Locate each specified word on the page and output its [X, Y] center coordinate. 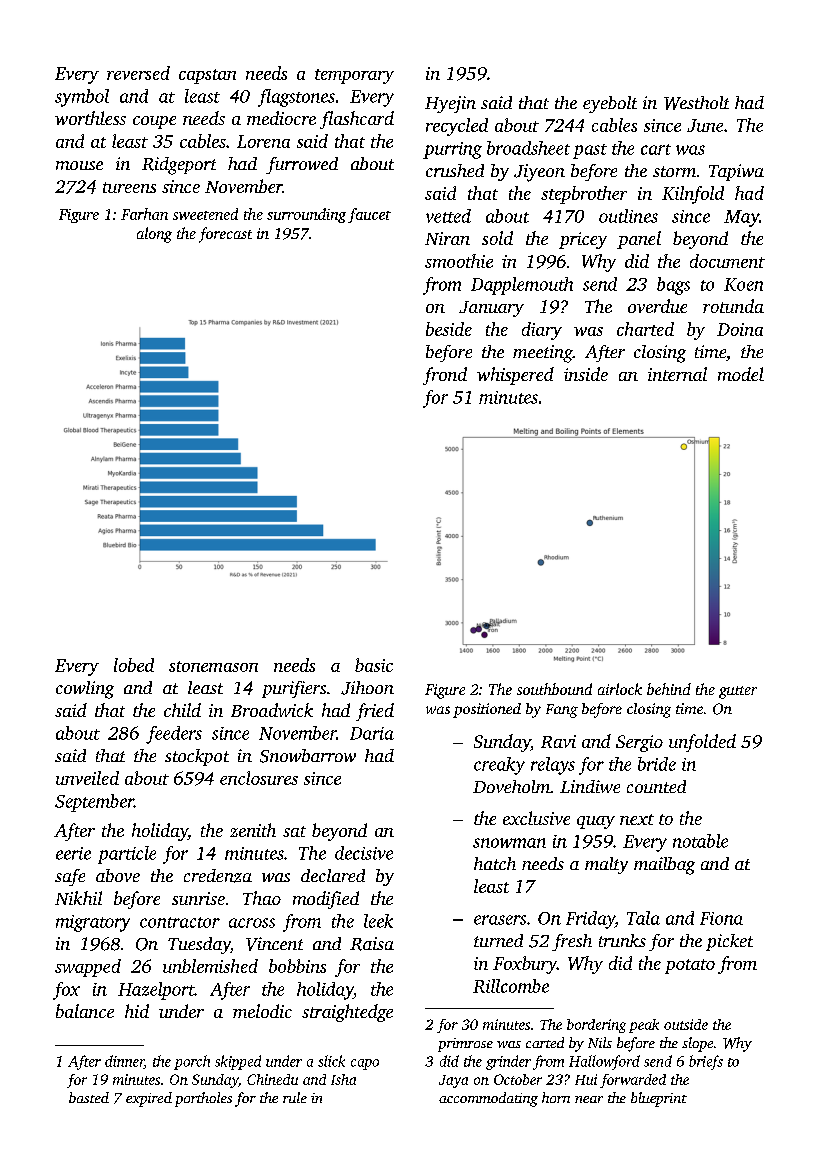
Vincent [274, 944]
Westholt [696, 103]
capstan [207, 76]
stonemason [213, 666]
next [637, 819]
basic [374, 665]
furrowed [302, 165]
